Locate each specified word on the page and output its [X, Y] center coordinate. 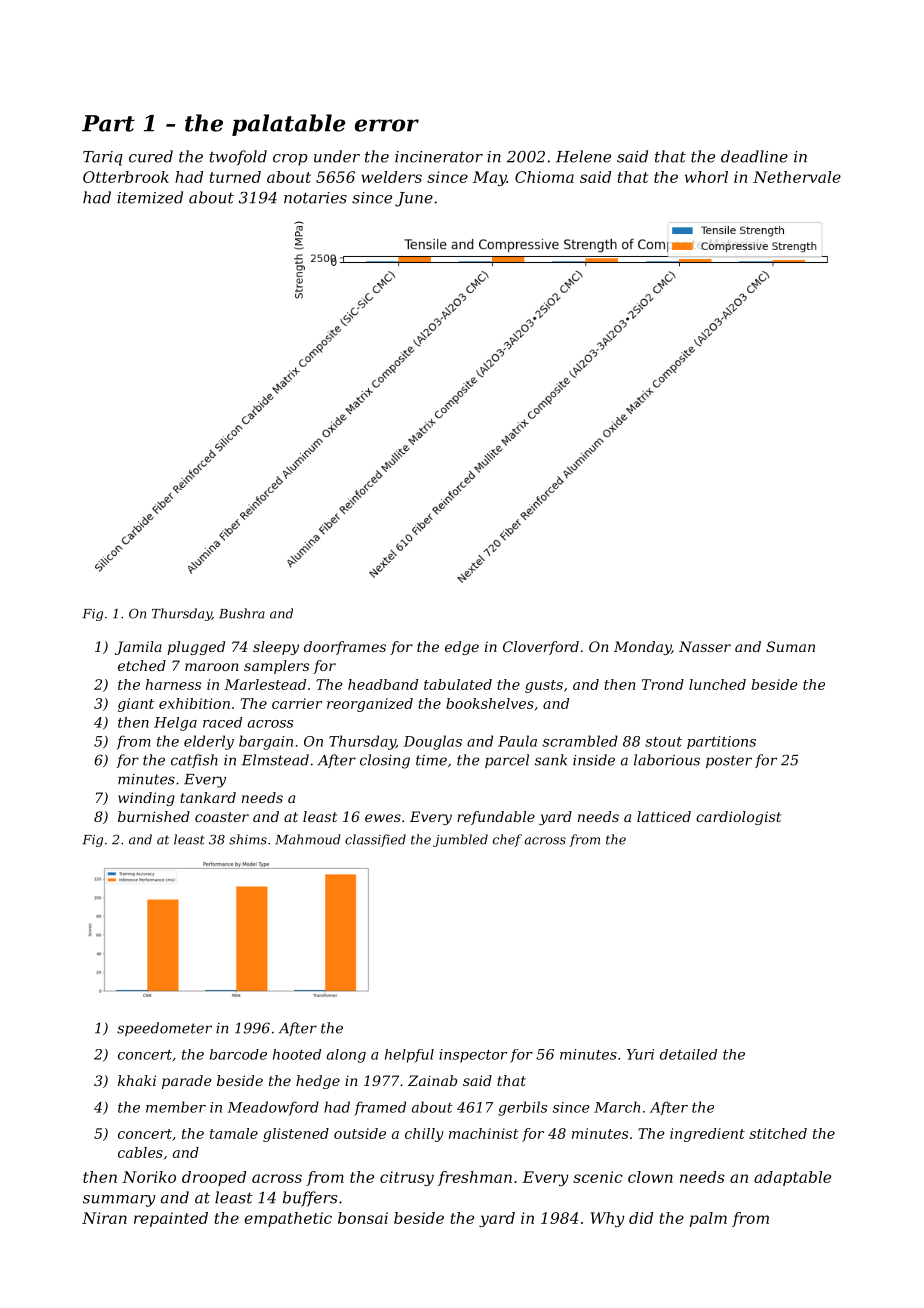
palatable [289, 125]
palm [708, 1219]
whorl [706, 177]
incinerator [439, 157]
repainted [171, 1219]
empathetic [288, 1219]
